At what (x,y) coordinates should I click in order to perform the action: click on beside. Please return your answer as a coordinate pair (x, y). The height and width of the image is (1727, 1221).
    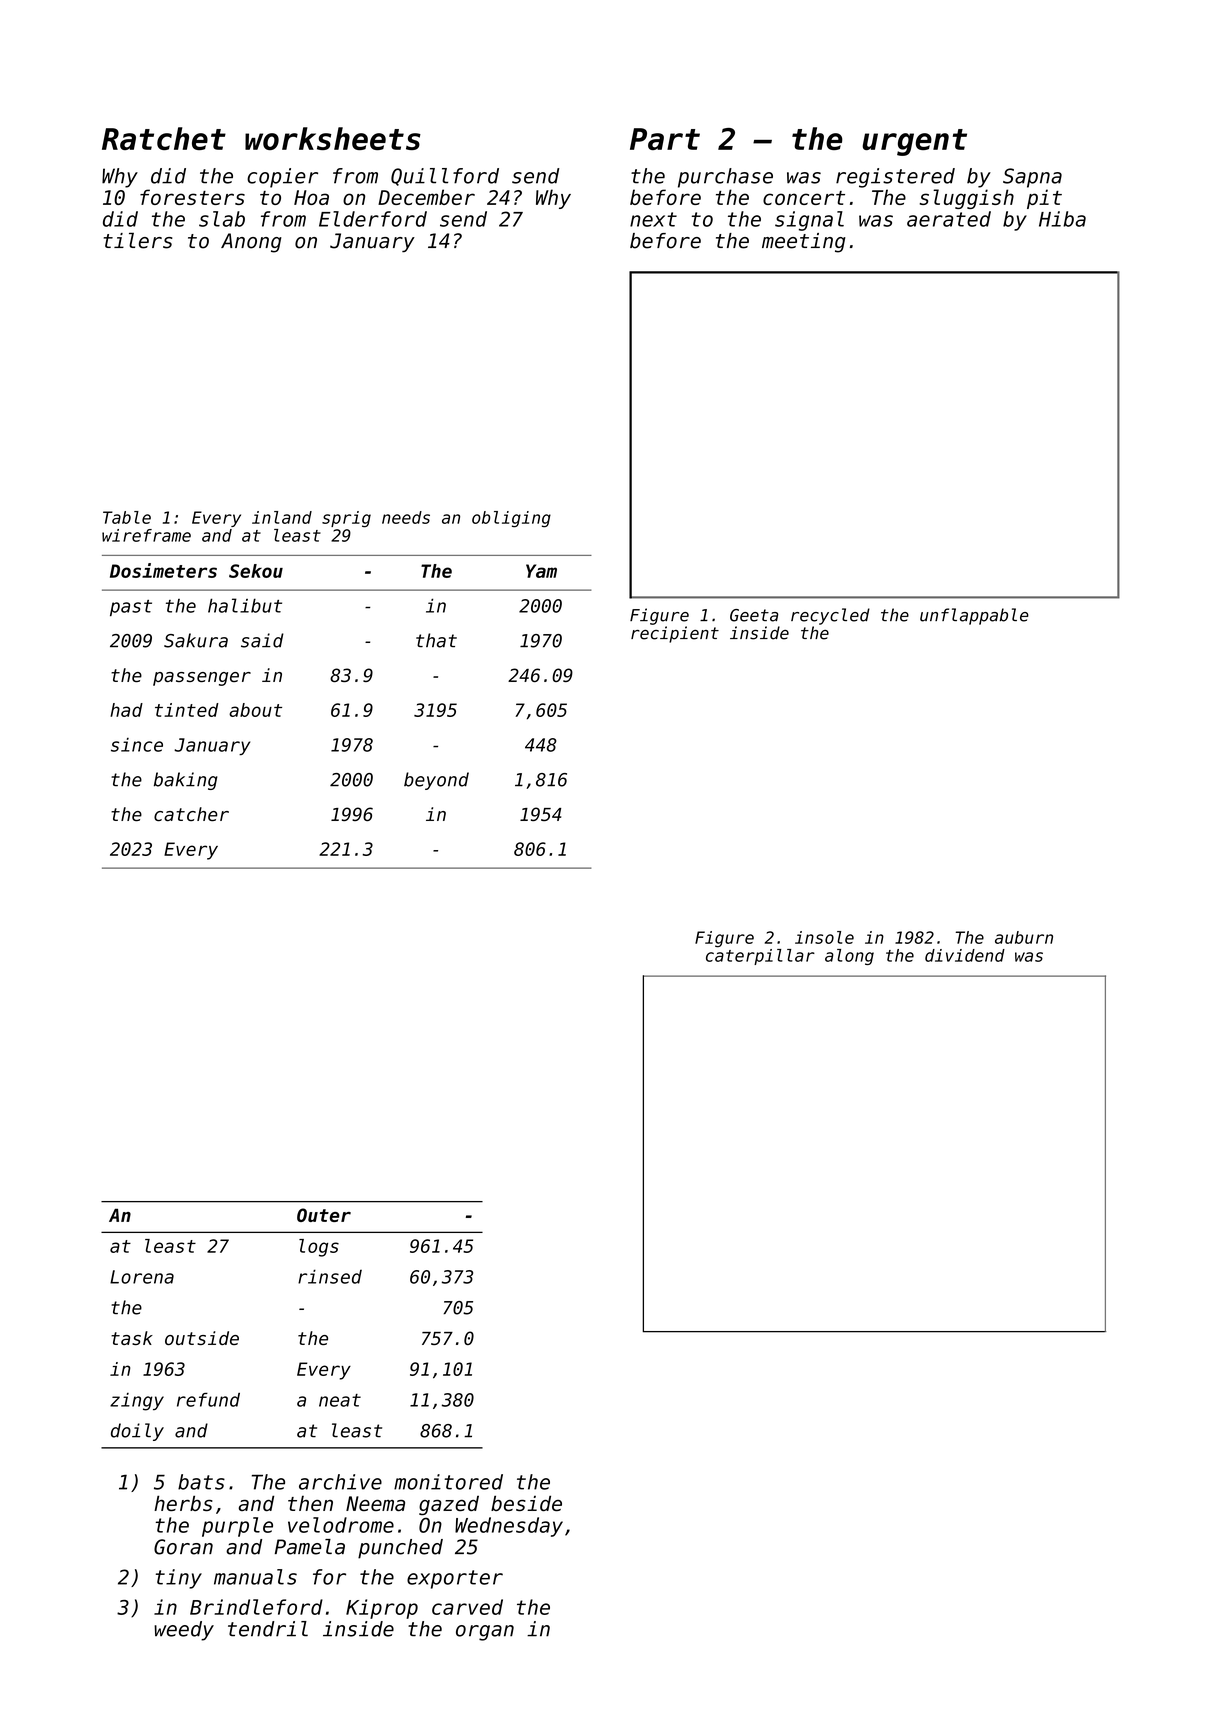
    Looking at the image, I should click on (526, 1503).
